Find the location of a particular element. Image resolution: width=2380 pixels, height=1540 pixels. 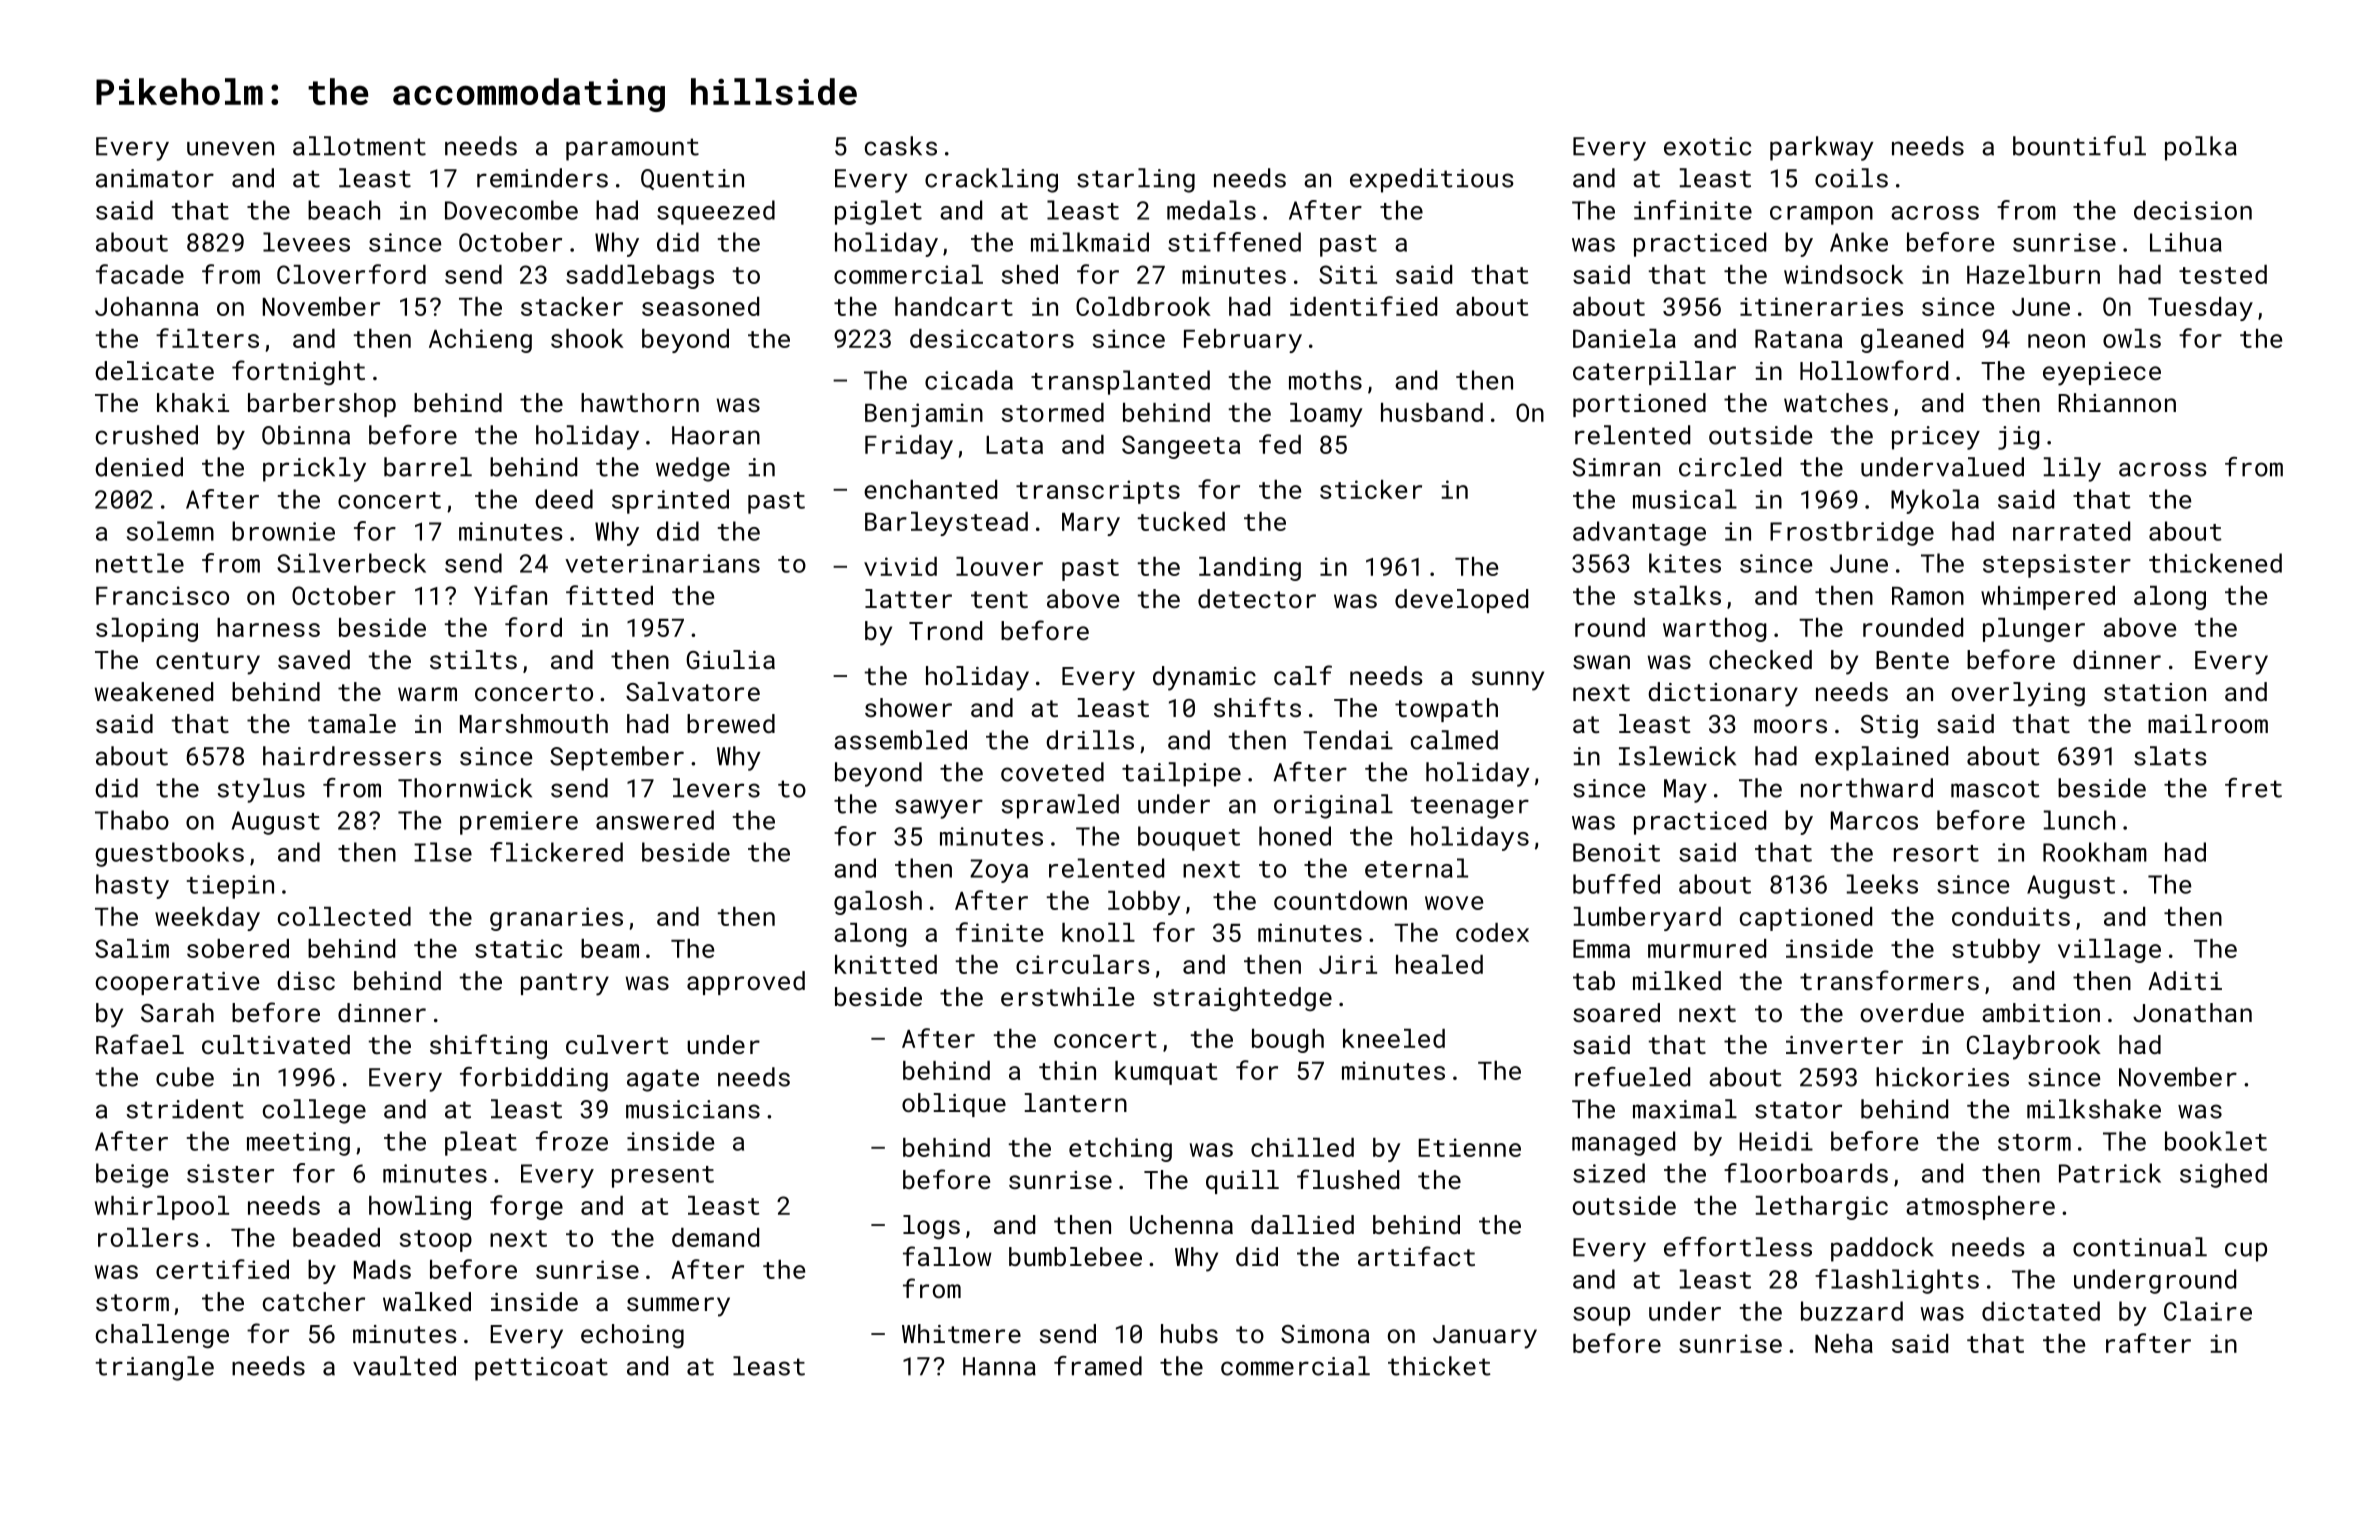

thicket is located at coordinates (1439, 1366).
